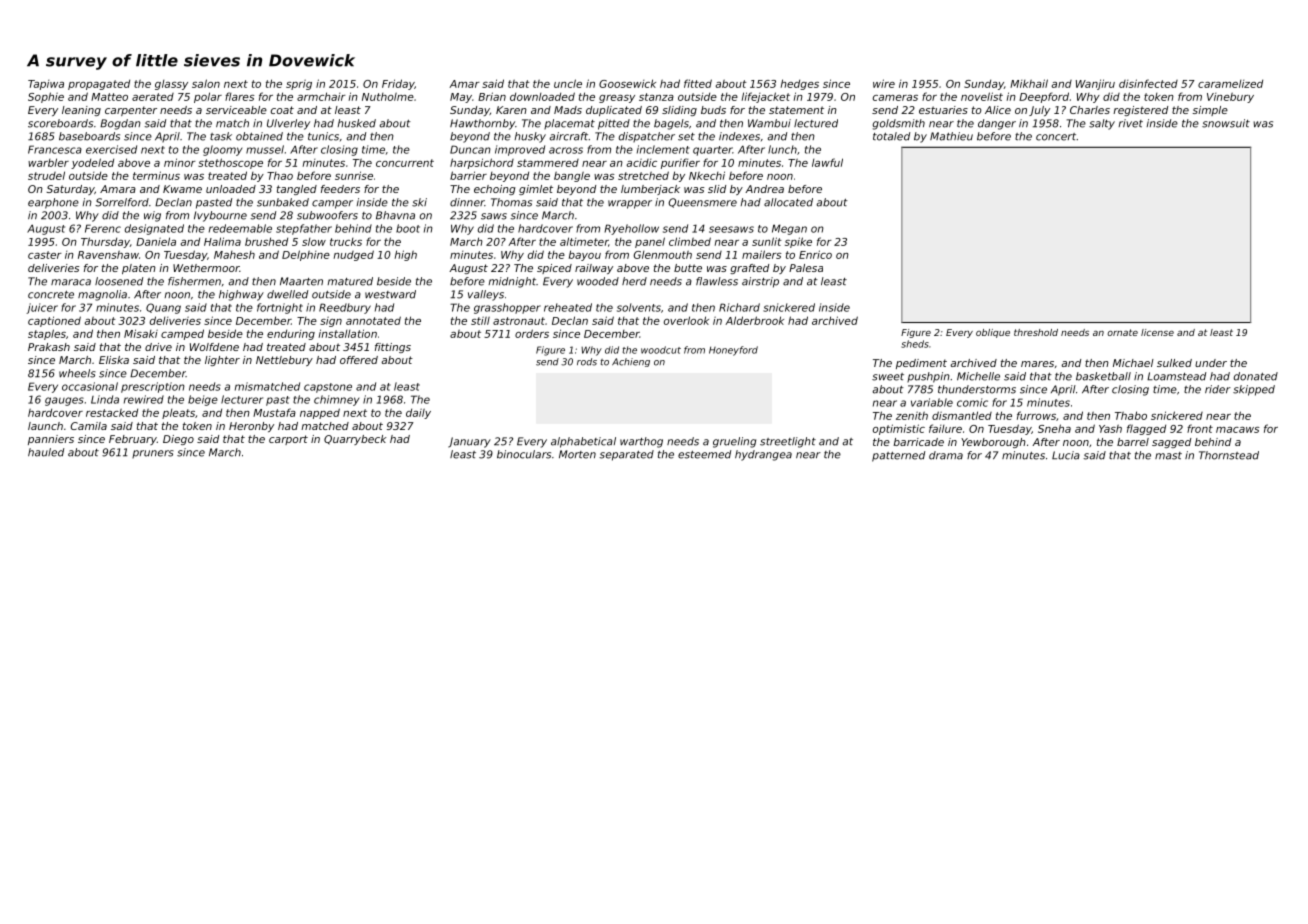 The height and width of the document is (924, 1308). I want to click on flares, so click(240, 96).
